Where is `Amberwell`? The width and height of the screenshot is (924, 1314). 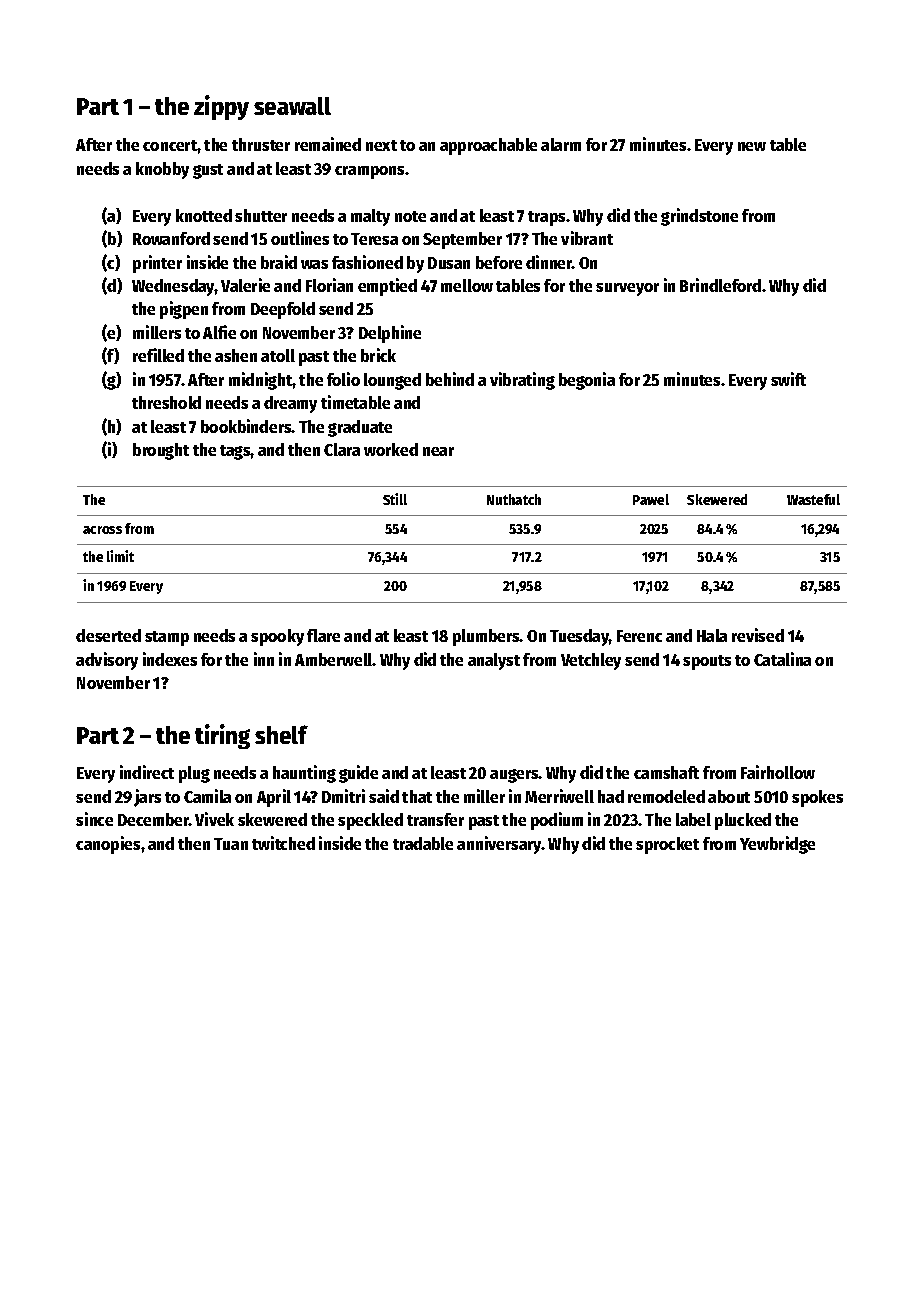
Amberwell is located at coordinates (334, 659).
